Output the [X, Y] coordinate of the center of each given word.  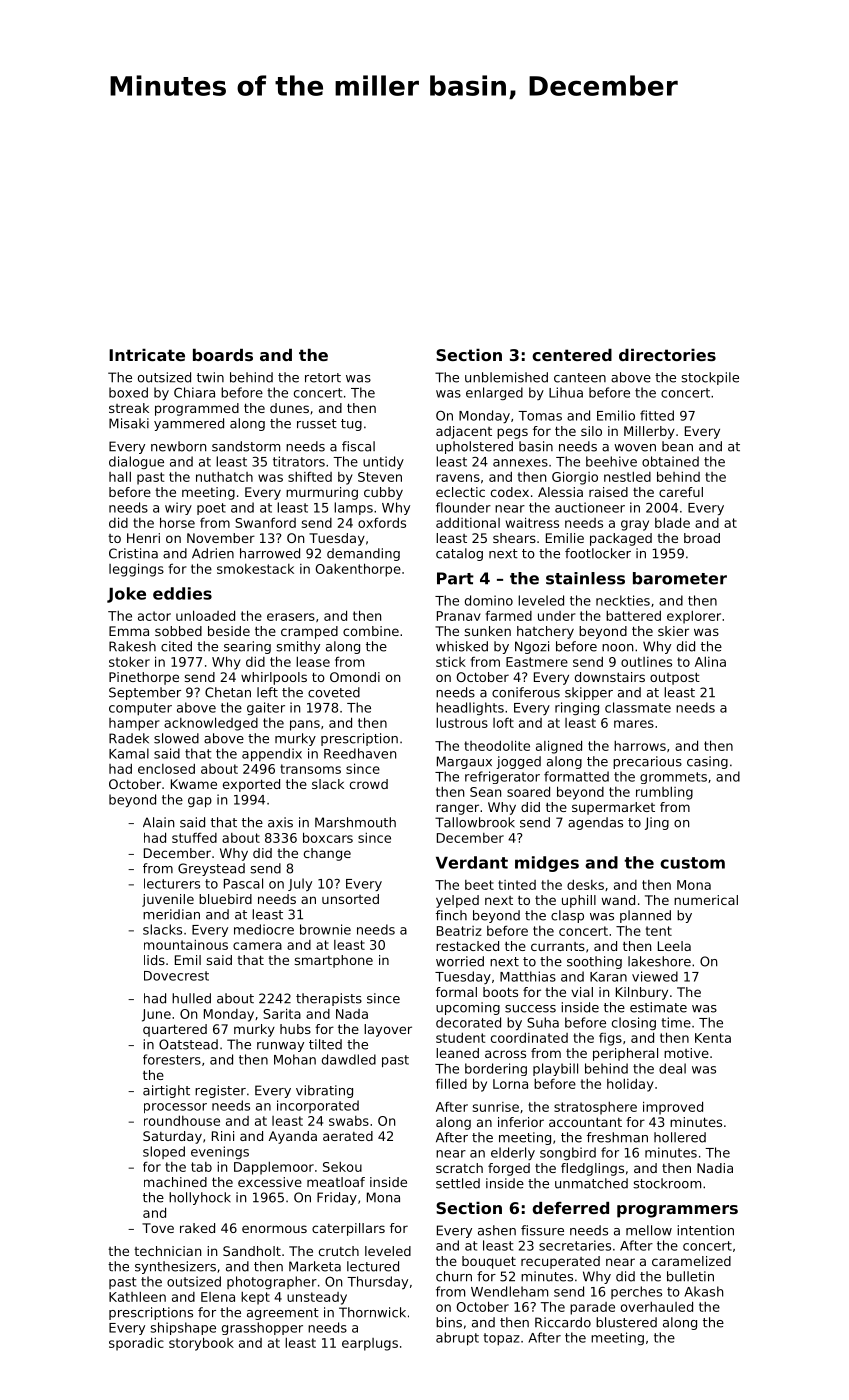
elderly [513, 1153]
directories [667, 355]
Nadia [715, 1168]
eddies [182, 593]
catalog [459, 554]
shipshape [183, 1328]
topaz [501, 1339]
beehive [611, 461]
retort [323, 378]
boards [223, 355]
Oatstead [188, 1044]
